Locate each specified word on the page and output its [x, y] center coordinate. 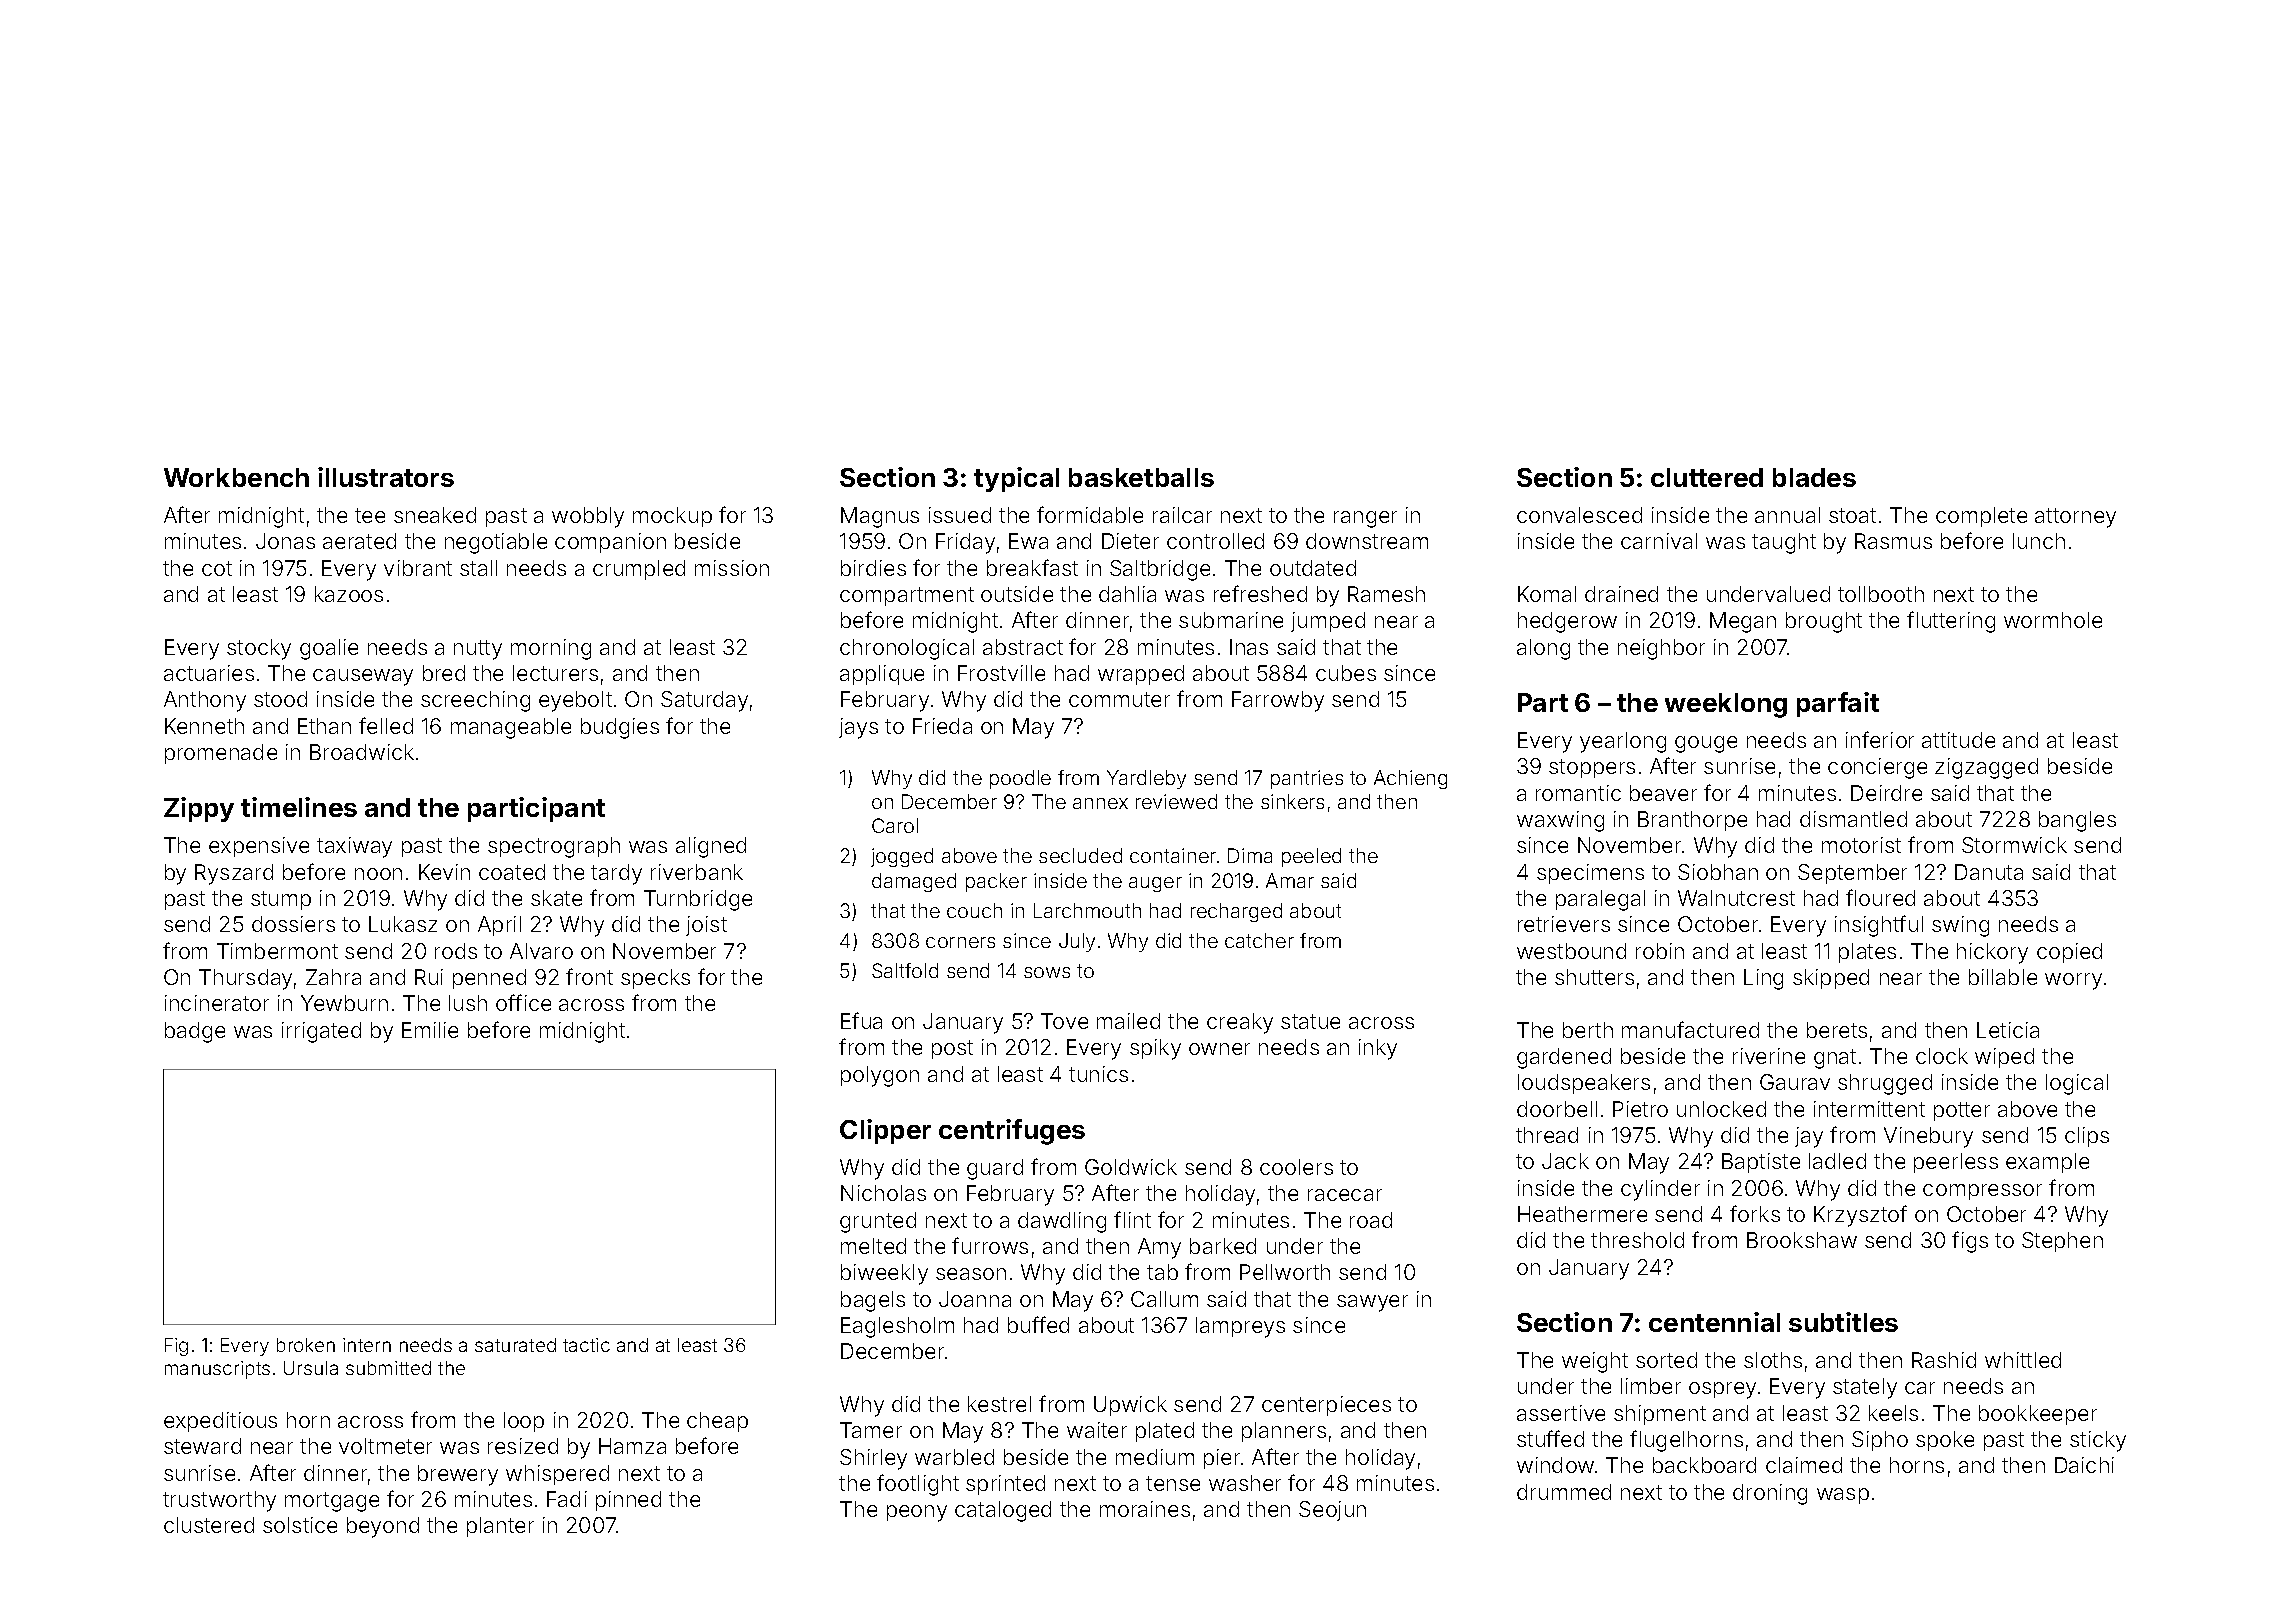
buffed [1038, 1324]
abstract [1023, 647]
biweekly [884, 1274]
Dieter [1130, 541]
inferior [1880, 739]
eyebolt [575, 701]
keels [1893, 1413]
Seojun [1332, 1511]
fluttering [1951, 622]
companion [610, 543]
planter [500, 1527]
